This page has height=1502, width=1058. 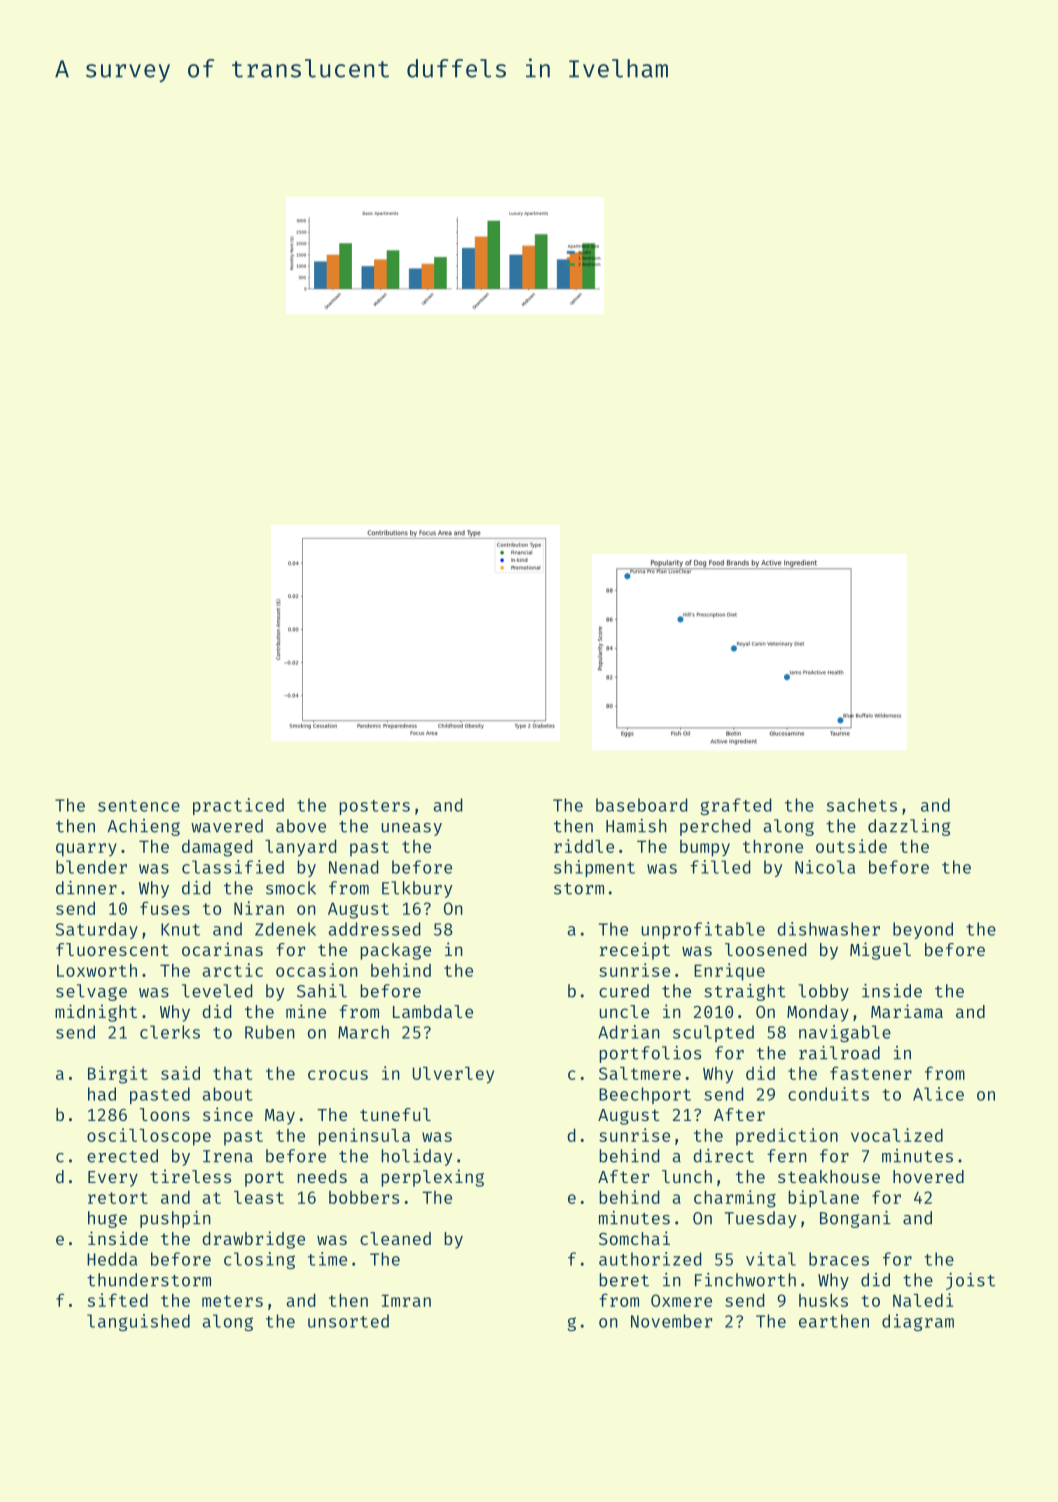 What do you see at coordinates (122, 1156) in the page?
I see `erected` at bounding box center [122, 1156].
